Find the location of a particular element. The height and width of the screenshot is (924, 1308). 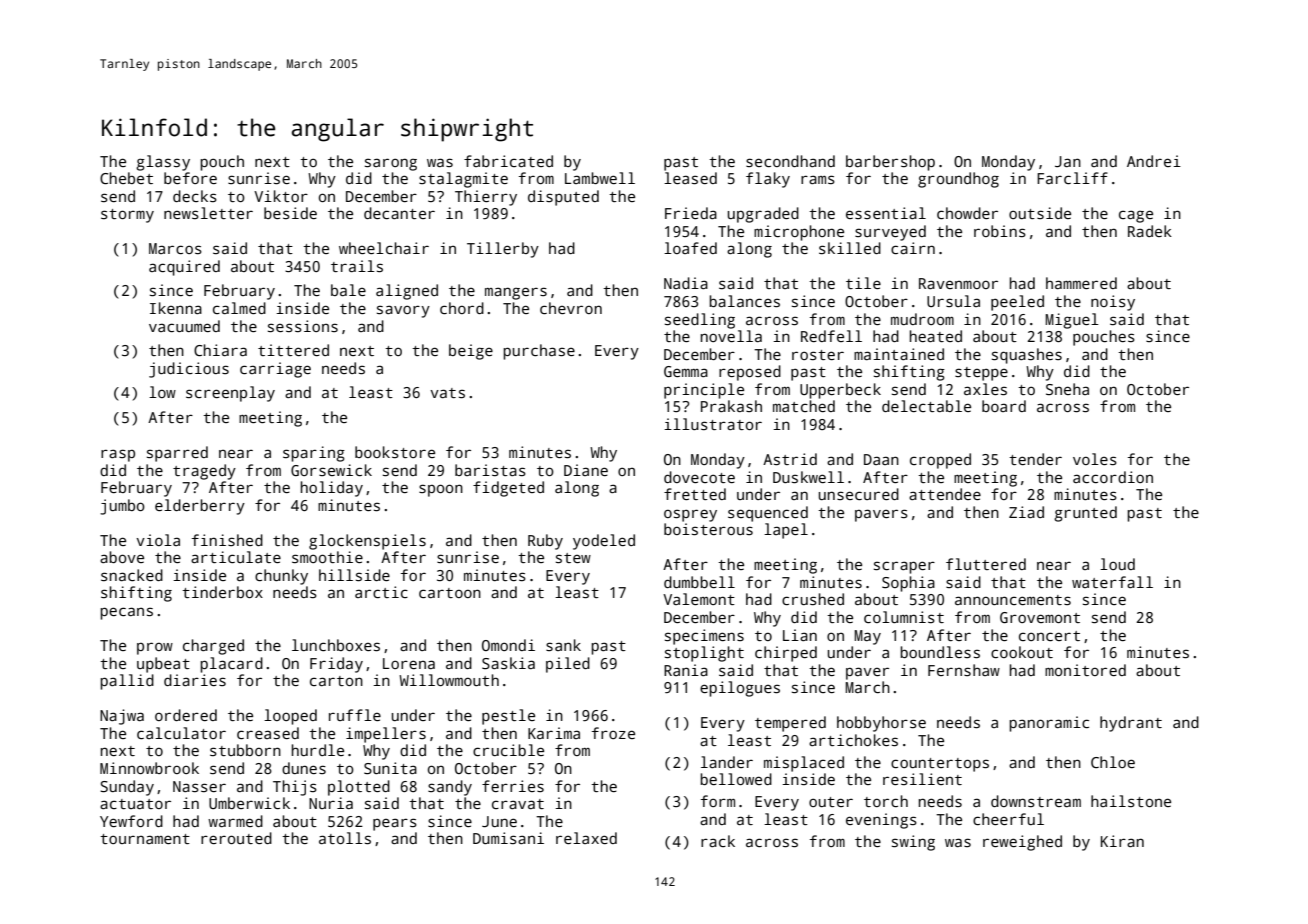

peeled is located at coordinates (1017, 303).
